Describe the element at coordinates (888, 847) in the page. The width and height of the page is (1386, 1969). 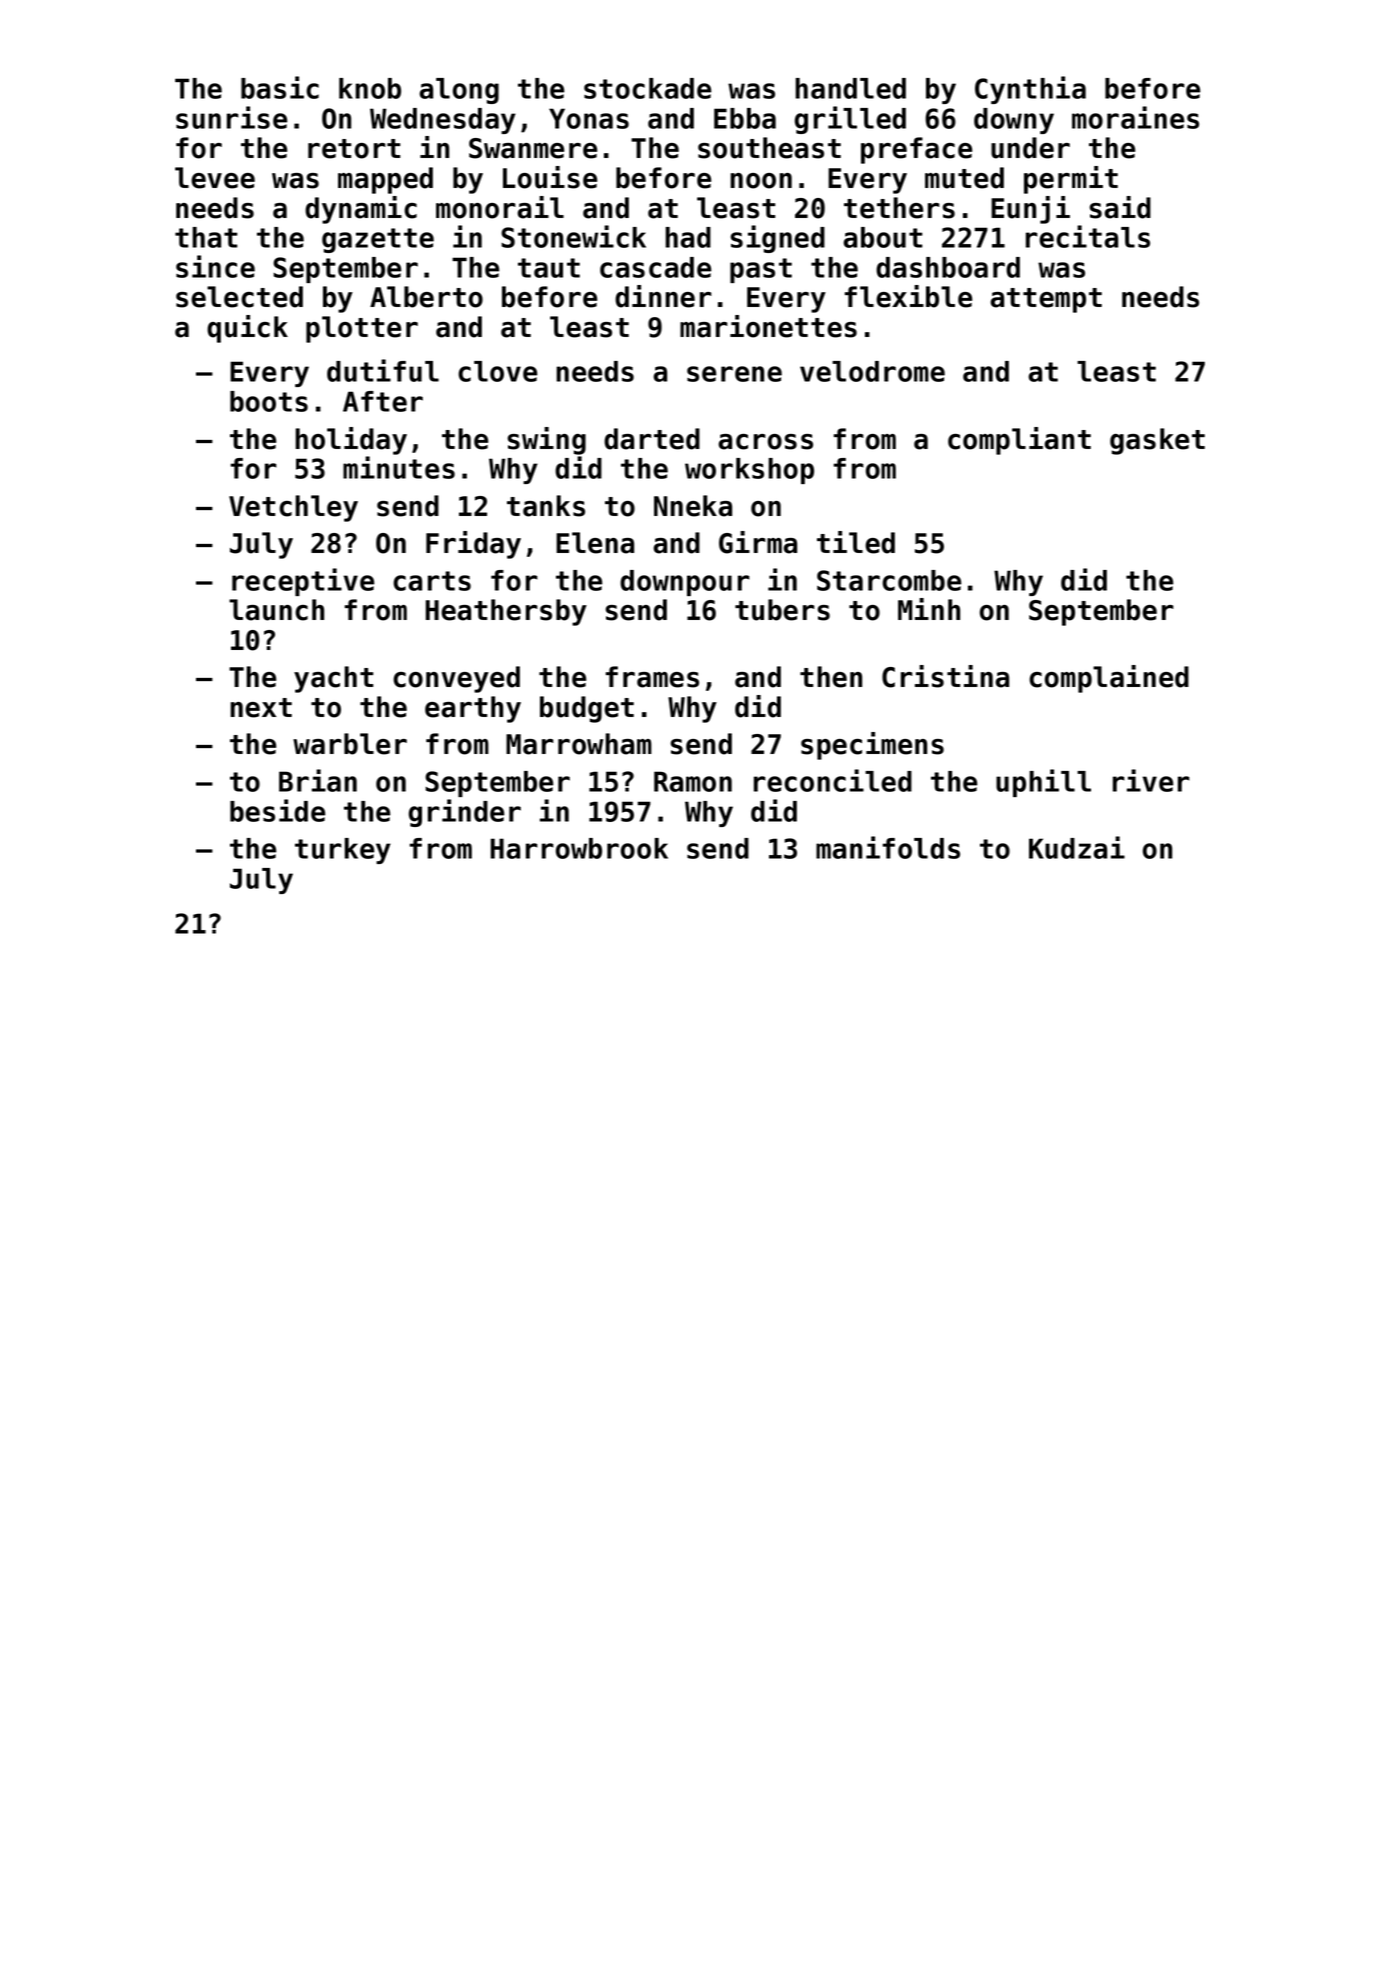
I see `manifolds` at that location.
